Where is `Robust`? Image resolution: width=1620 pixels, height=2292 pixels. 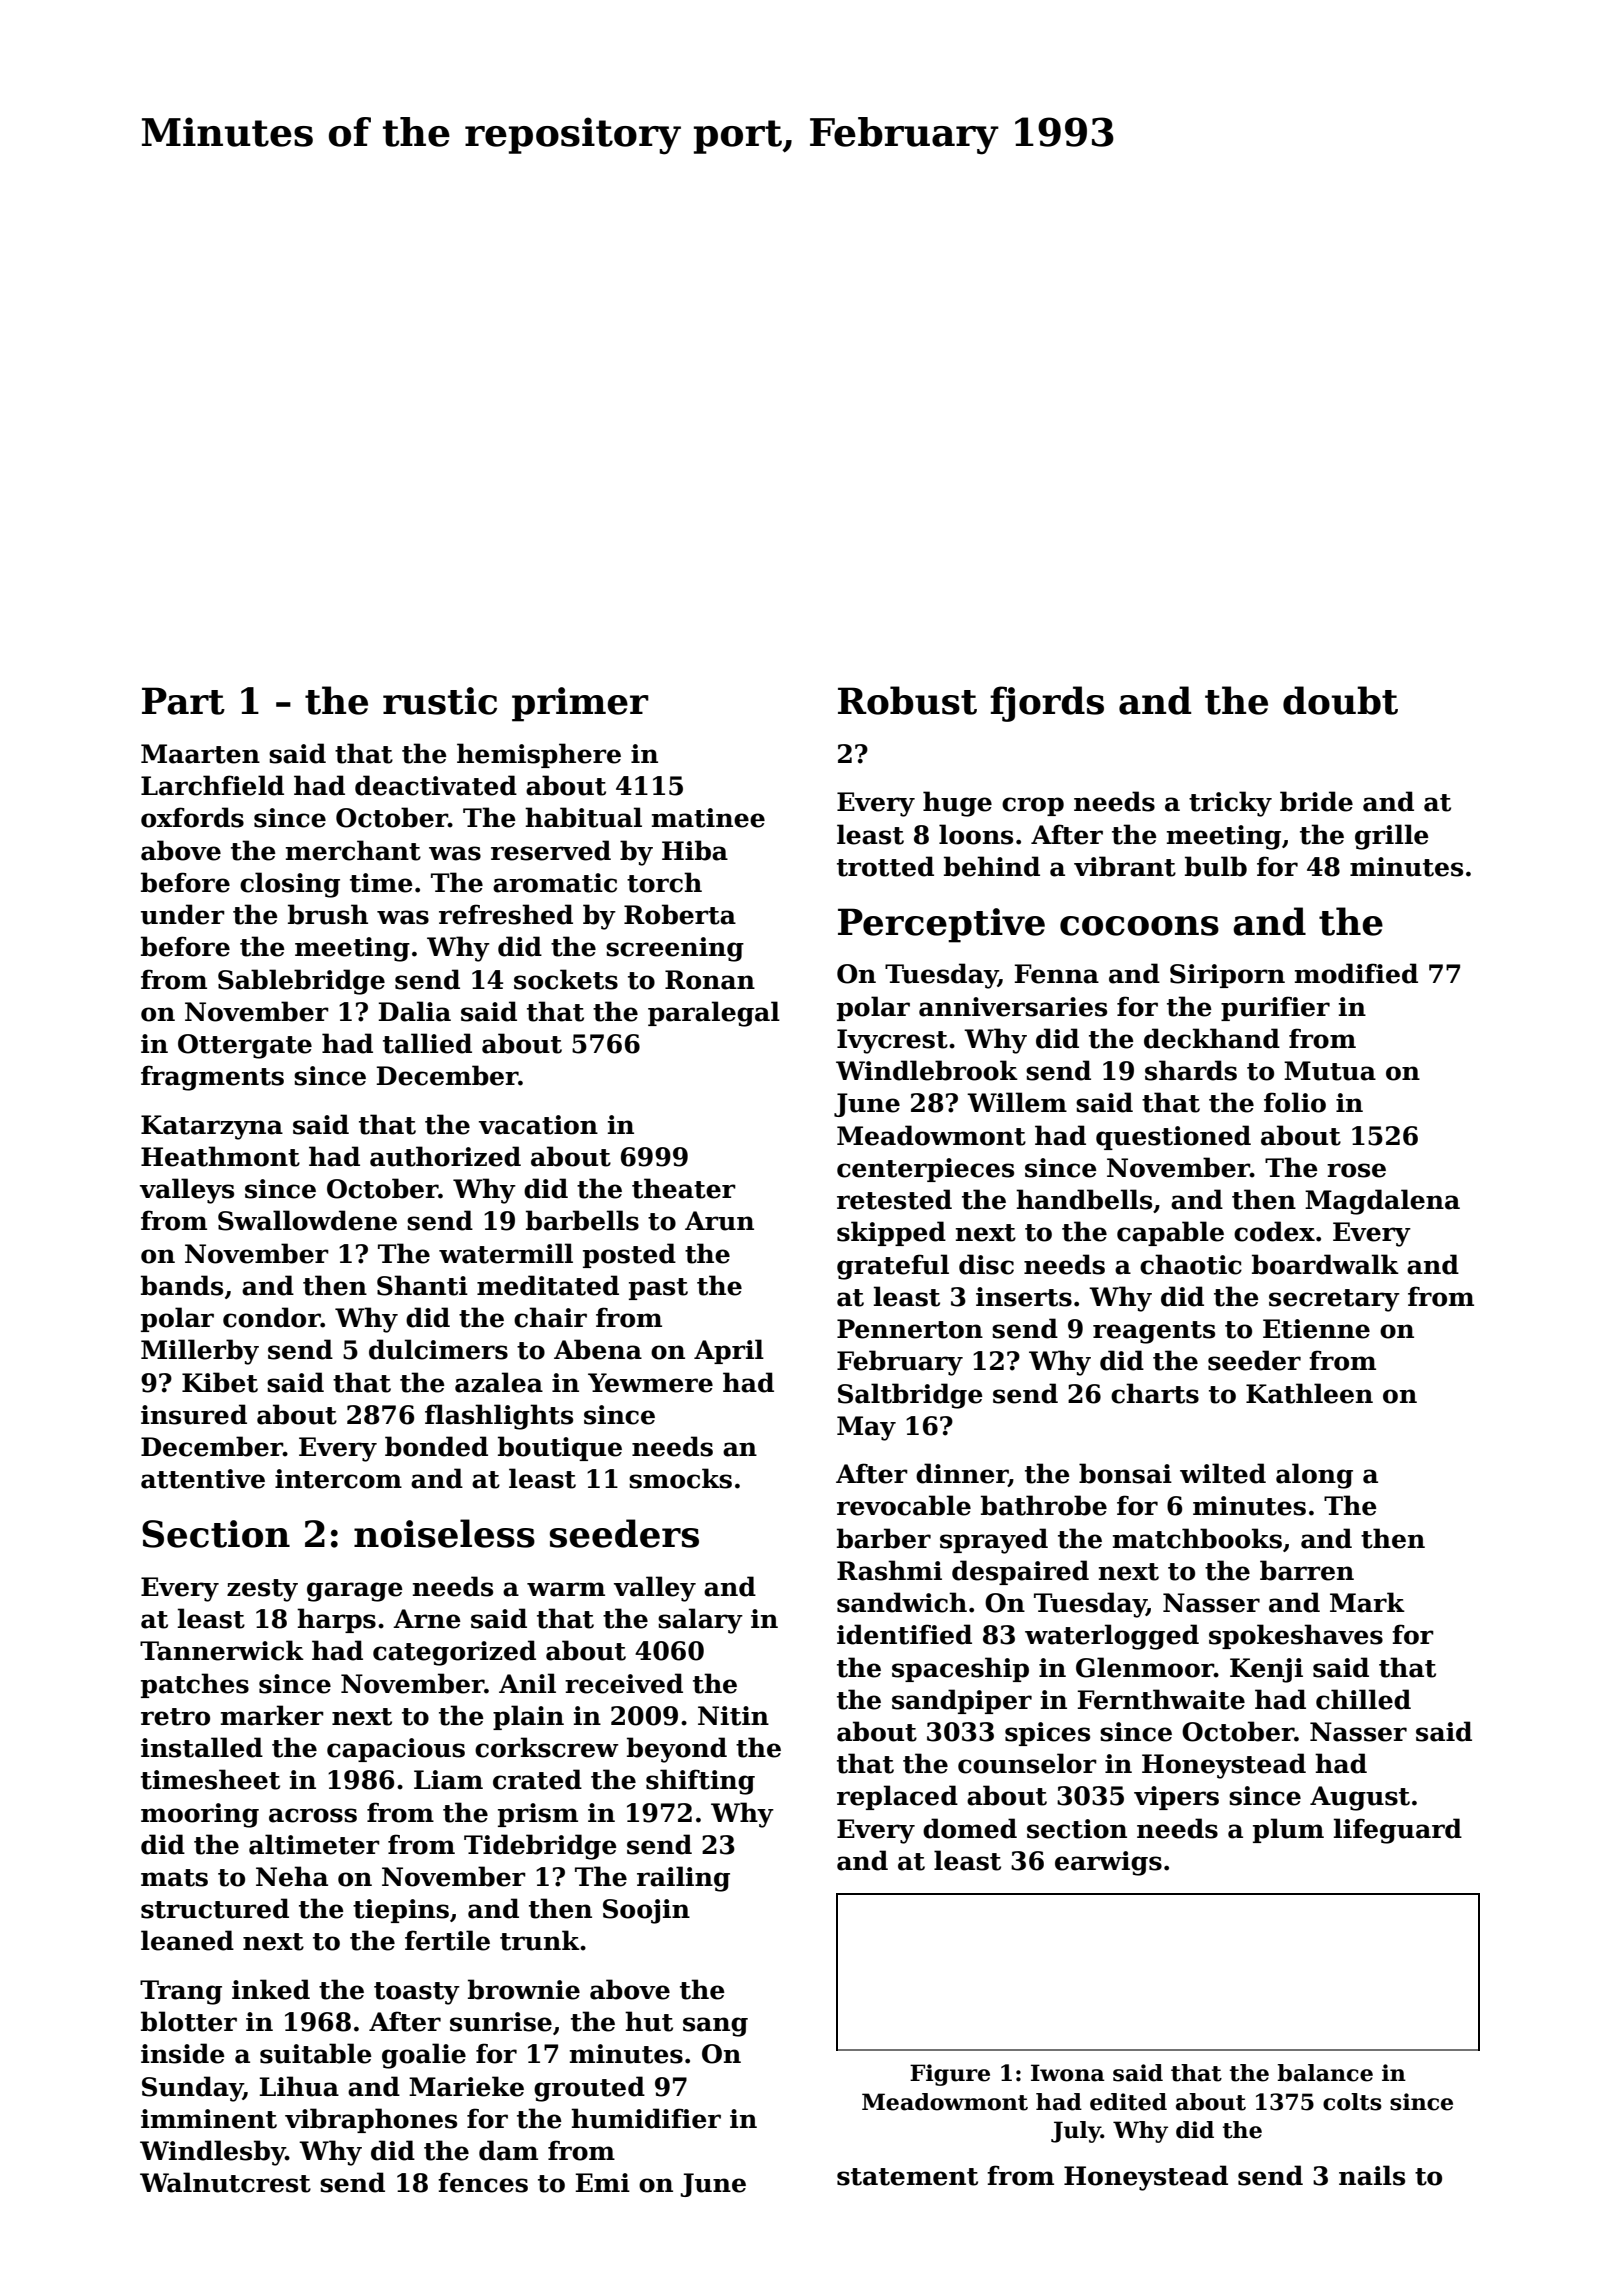
Robust is located at coordinates (907, 700).
